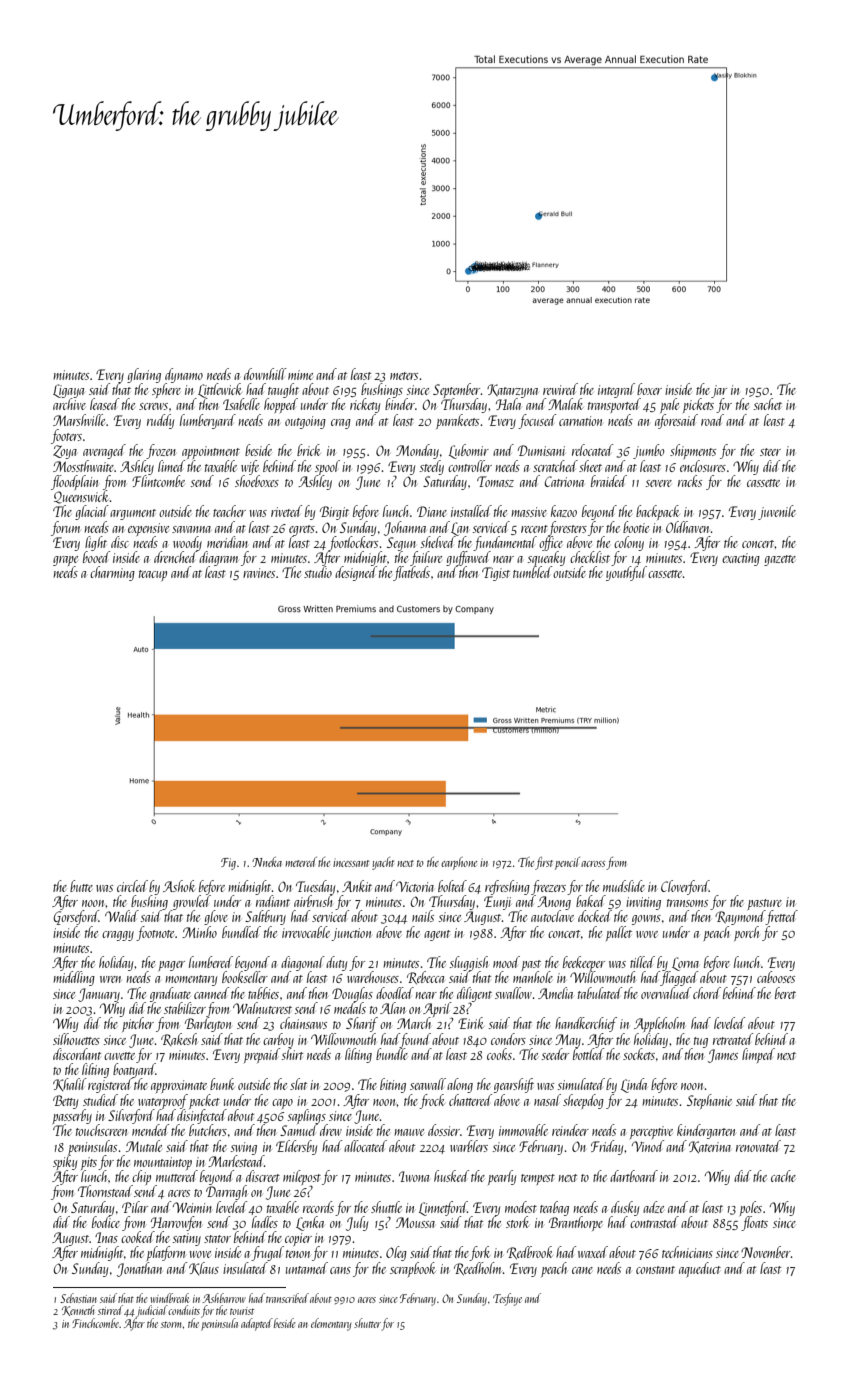 This image has height=1400, width=849. I want to click on aqueduct, so click(700, 1270).
